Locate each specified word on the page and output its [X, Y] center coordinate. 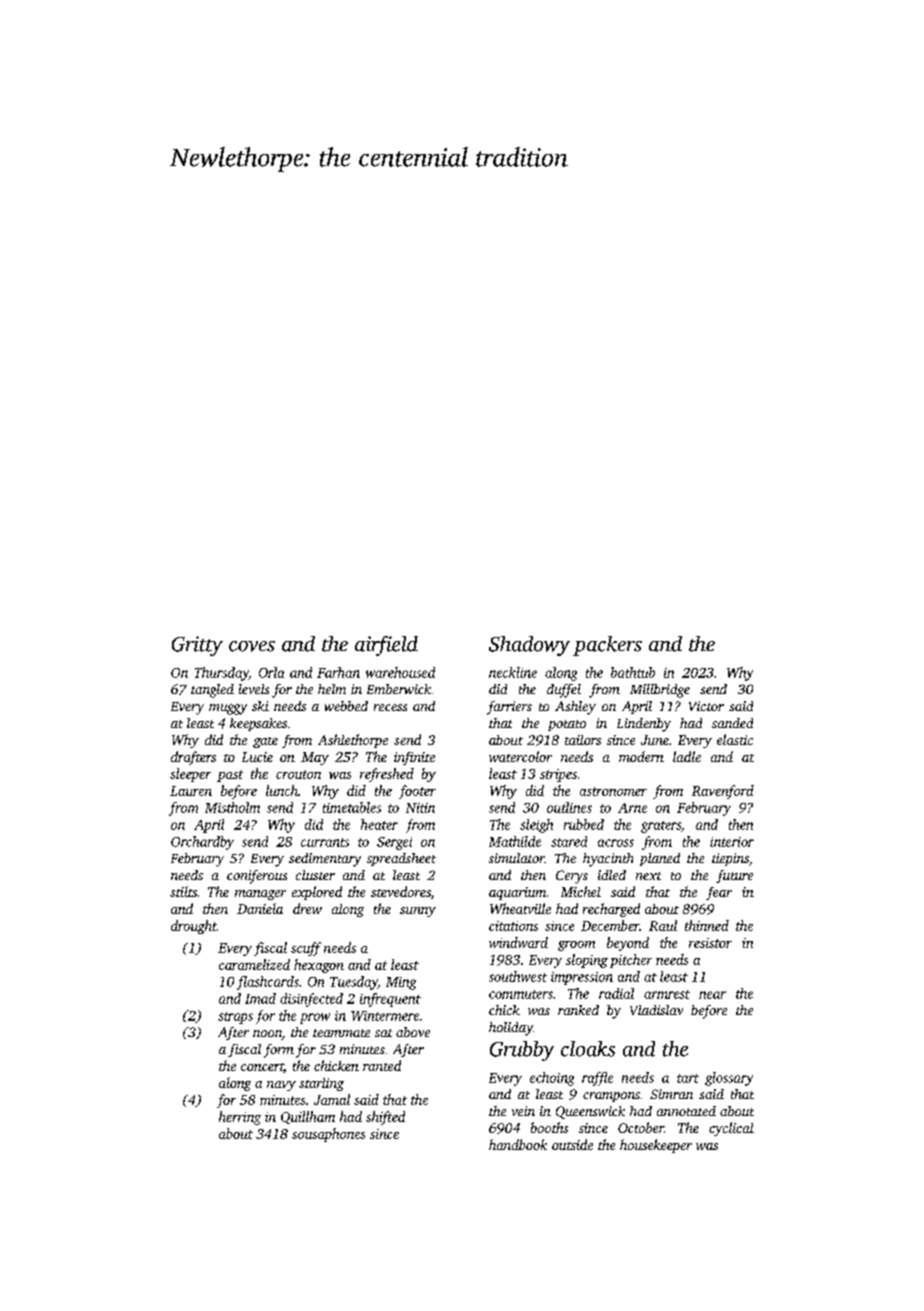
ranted [382, 1065]
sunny [418, 912]
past [230, 776]
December [610, 925]
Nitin [420, 808]
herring [240, 1118]
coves [252, 646]
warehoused [400, 672]
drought [194, 927]
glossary [729, 1079]
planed [660, 859]
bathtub [633, 672]
